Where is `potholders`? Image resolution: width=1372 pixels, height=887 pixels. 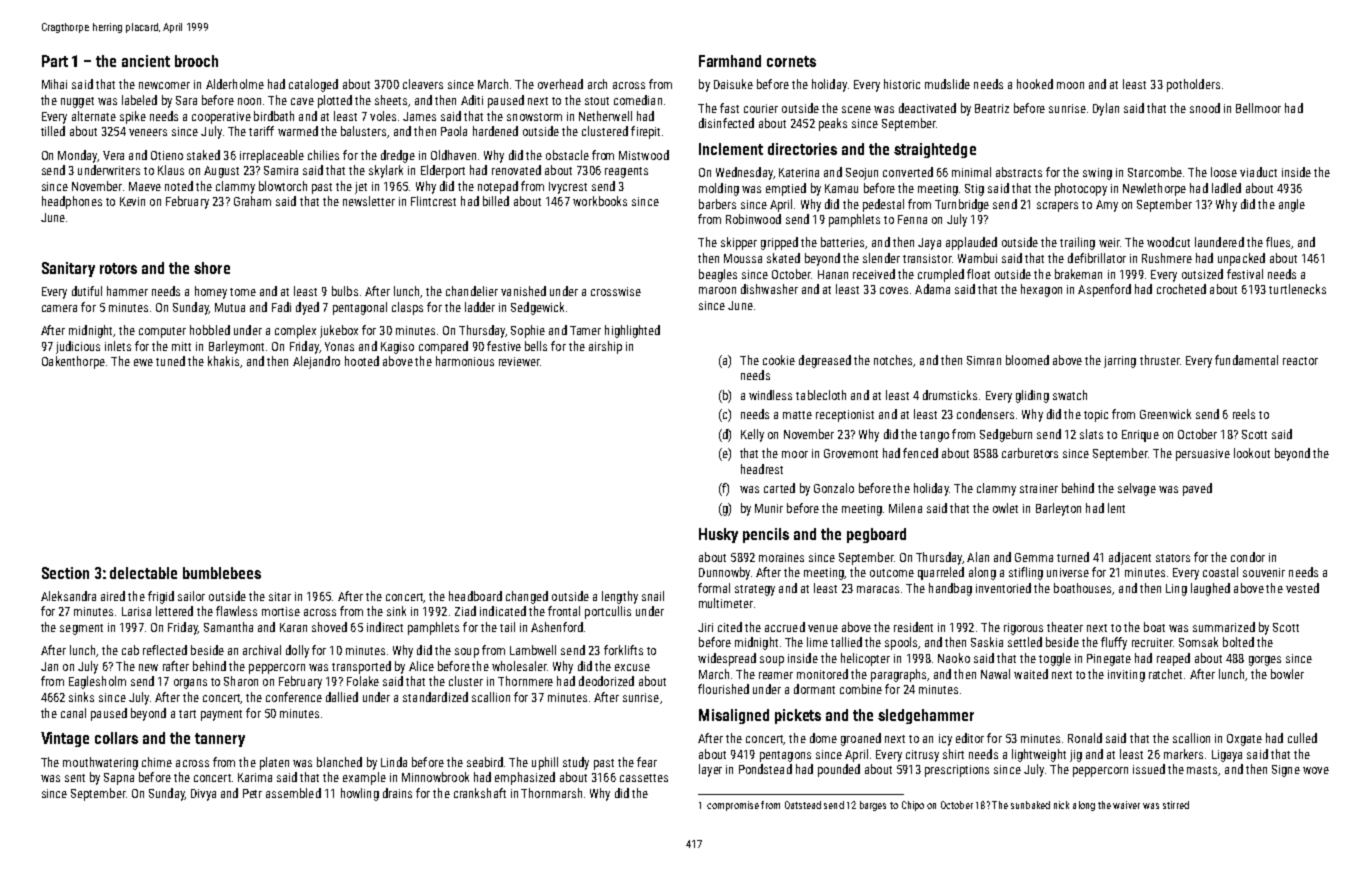
potholders is located at coordinates (1193, 85).
